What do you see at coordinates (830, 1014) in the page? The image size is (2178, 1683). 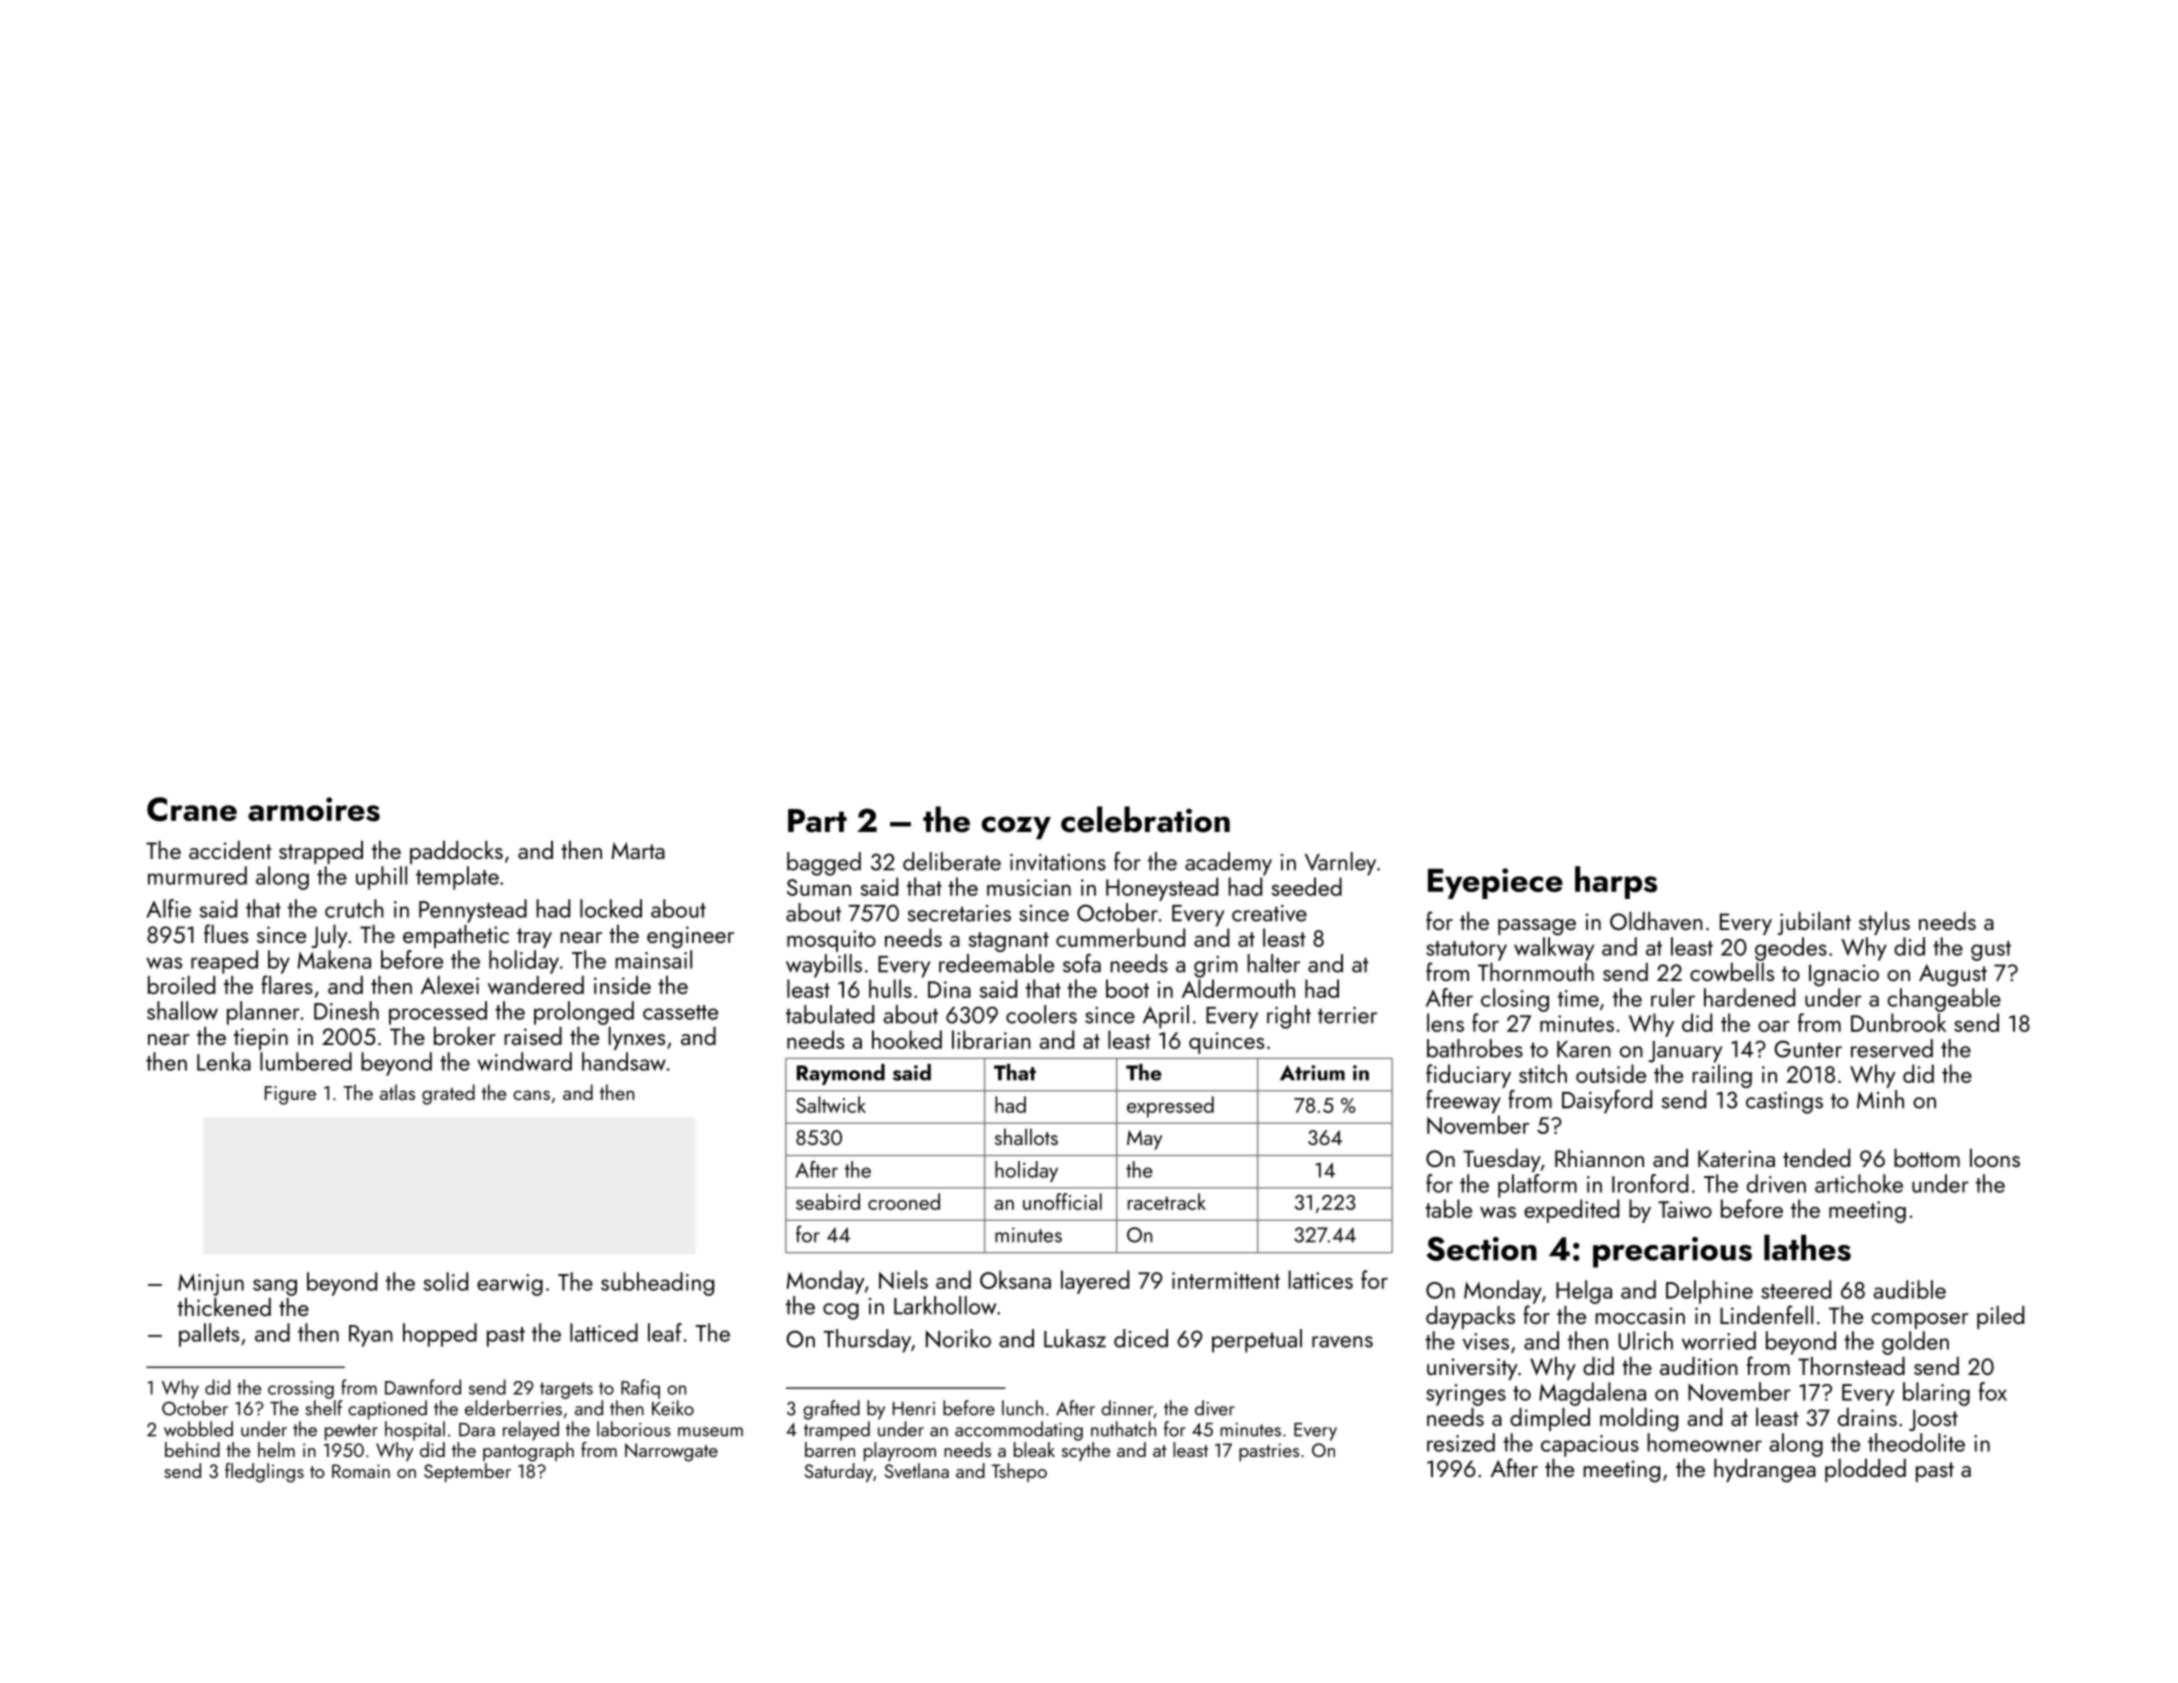 I see `tabulated` at bounding box center [830, 1014].
